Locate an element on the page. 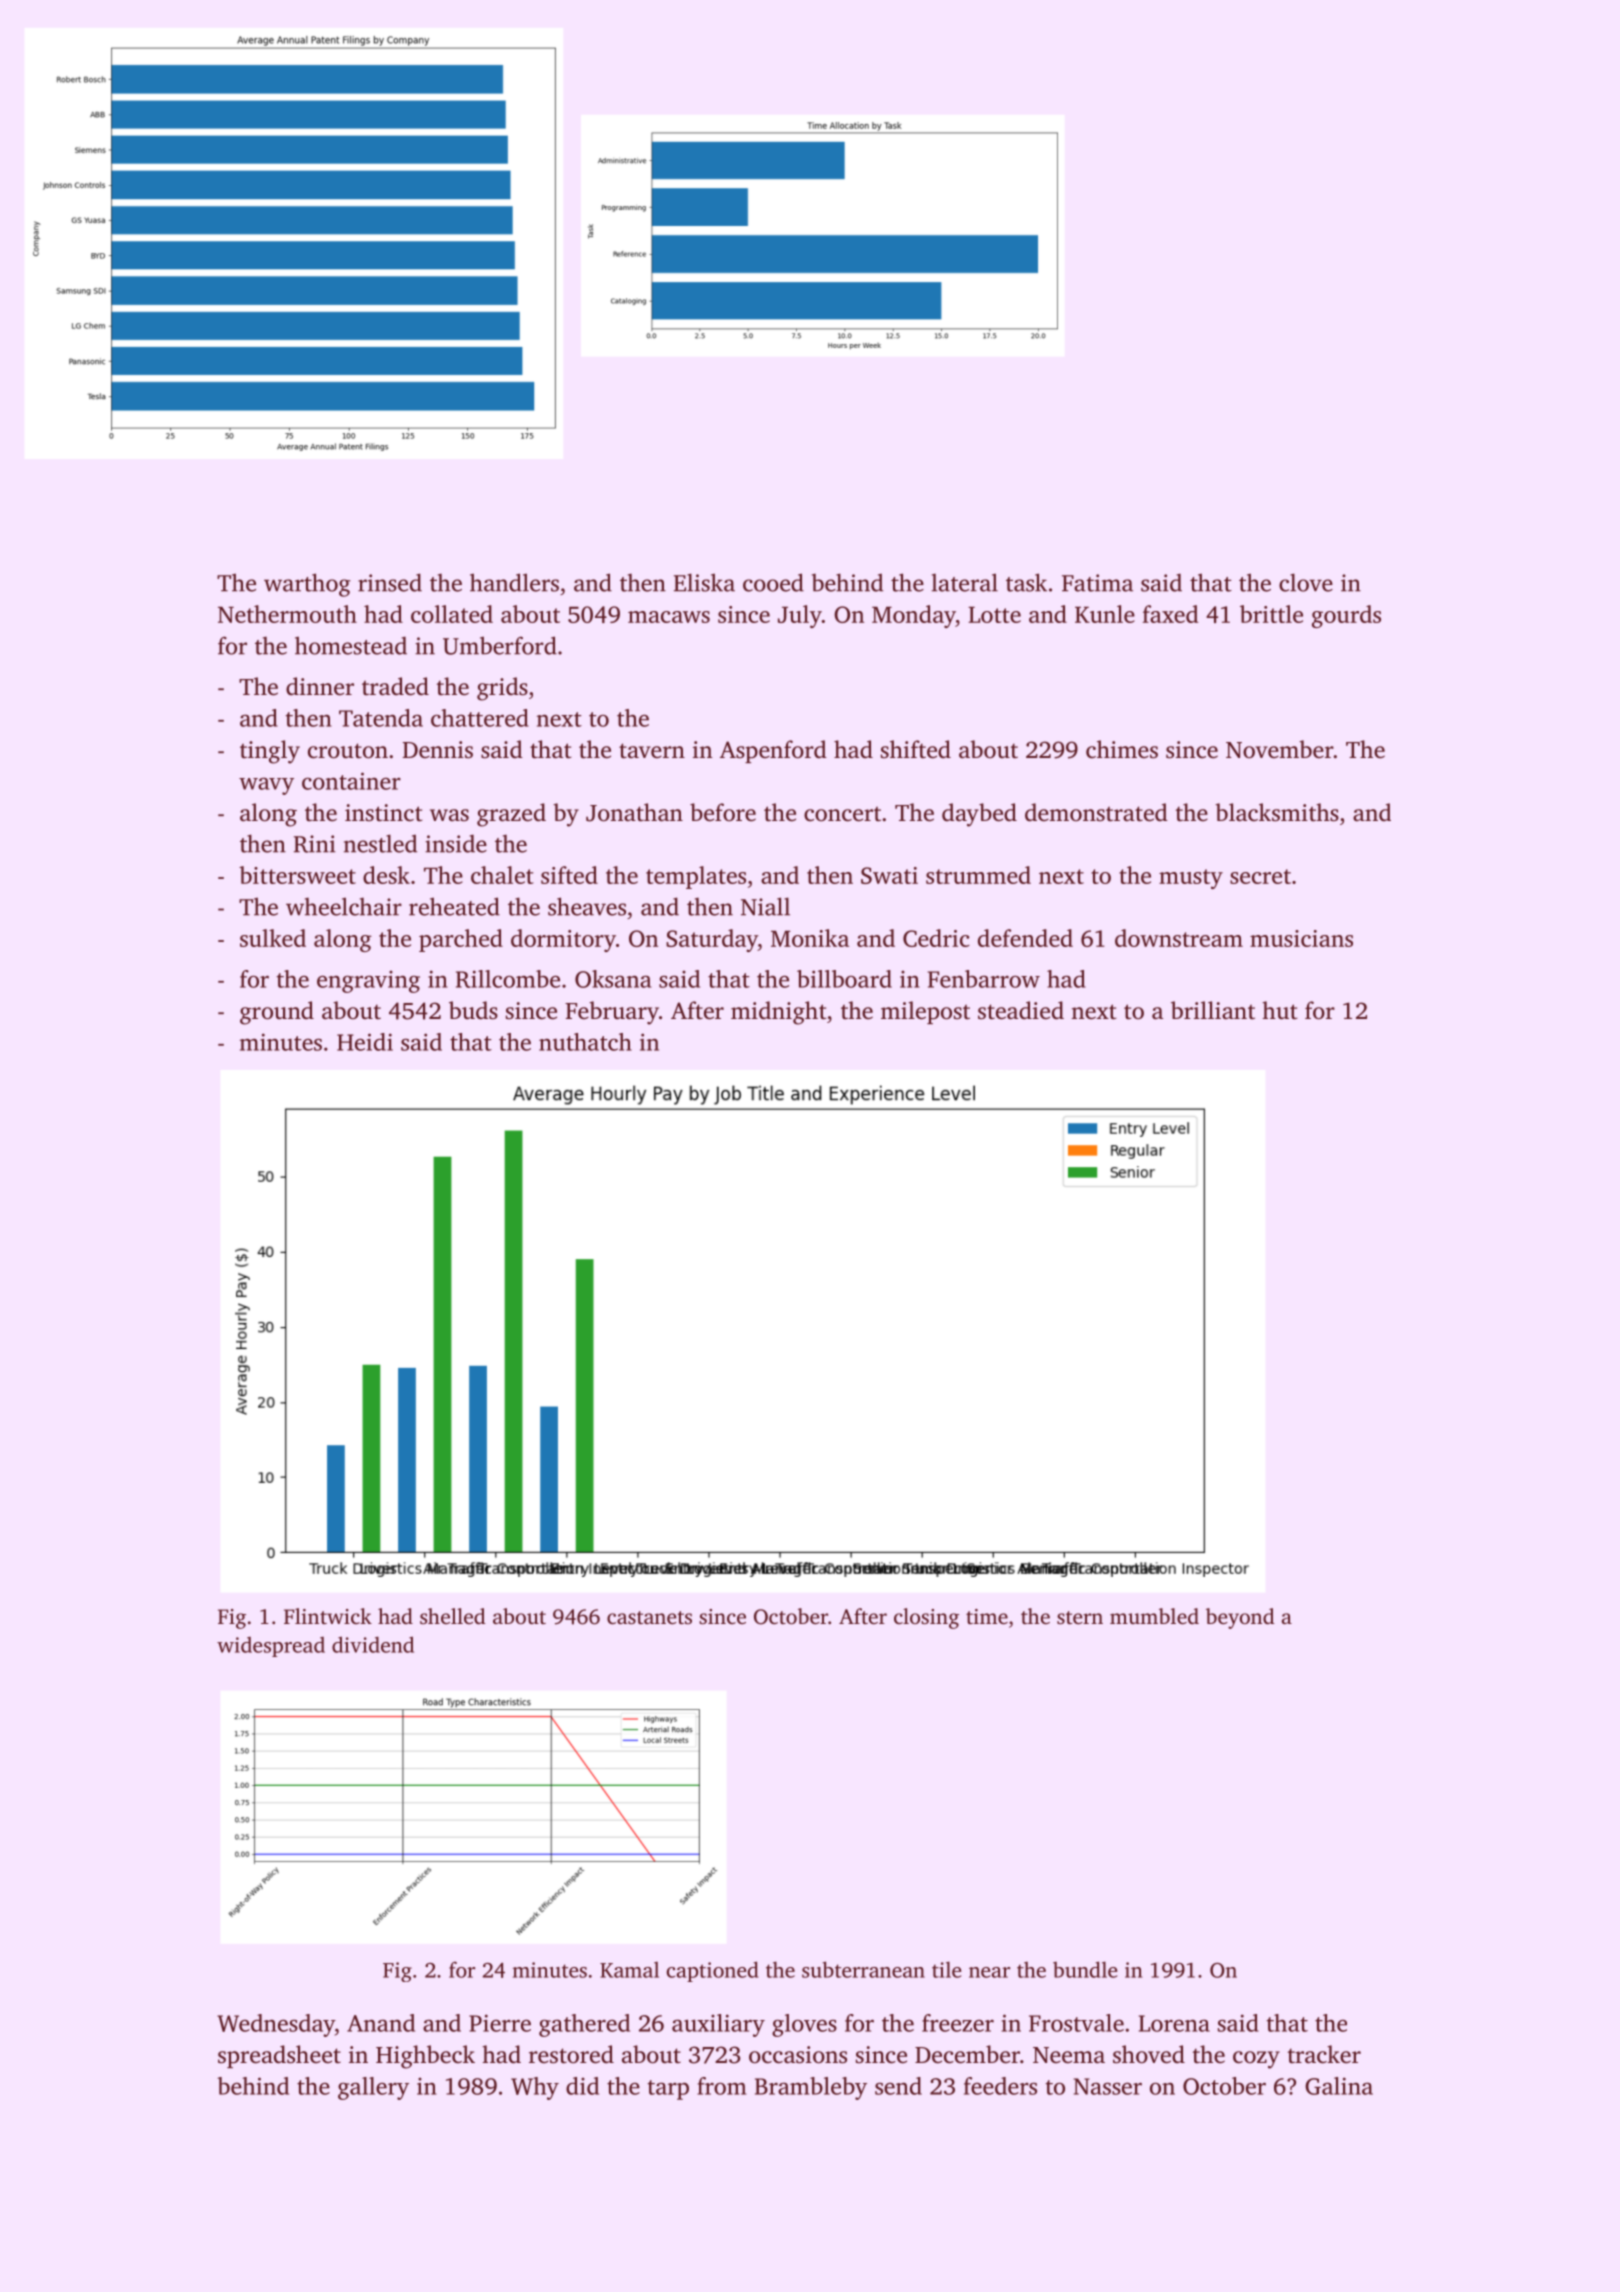 Image resolution: width=1620 pixels, height=2292 pixels. milepost is located at coordinates (925, 1012).
